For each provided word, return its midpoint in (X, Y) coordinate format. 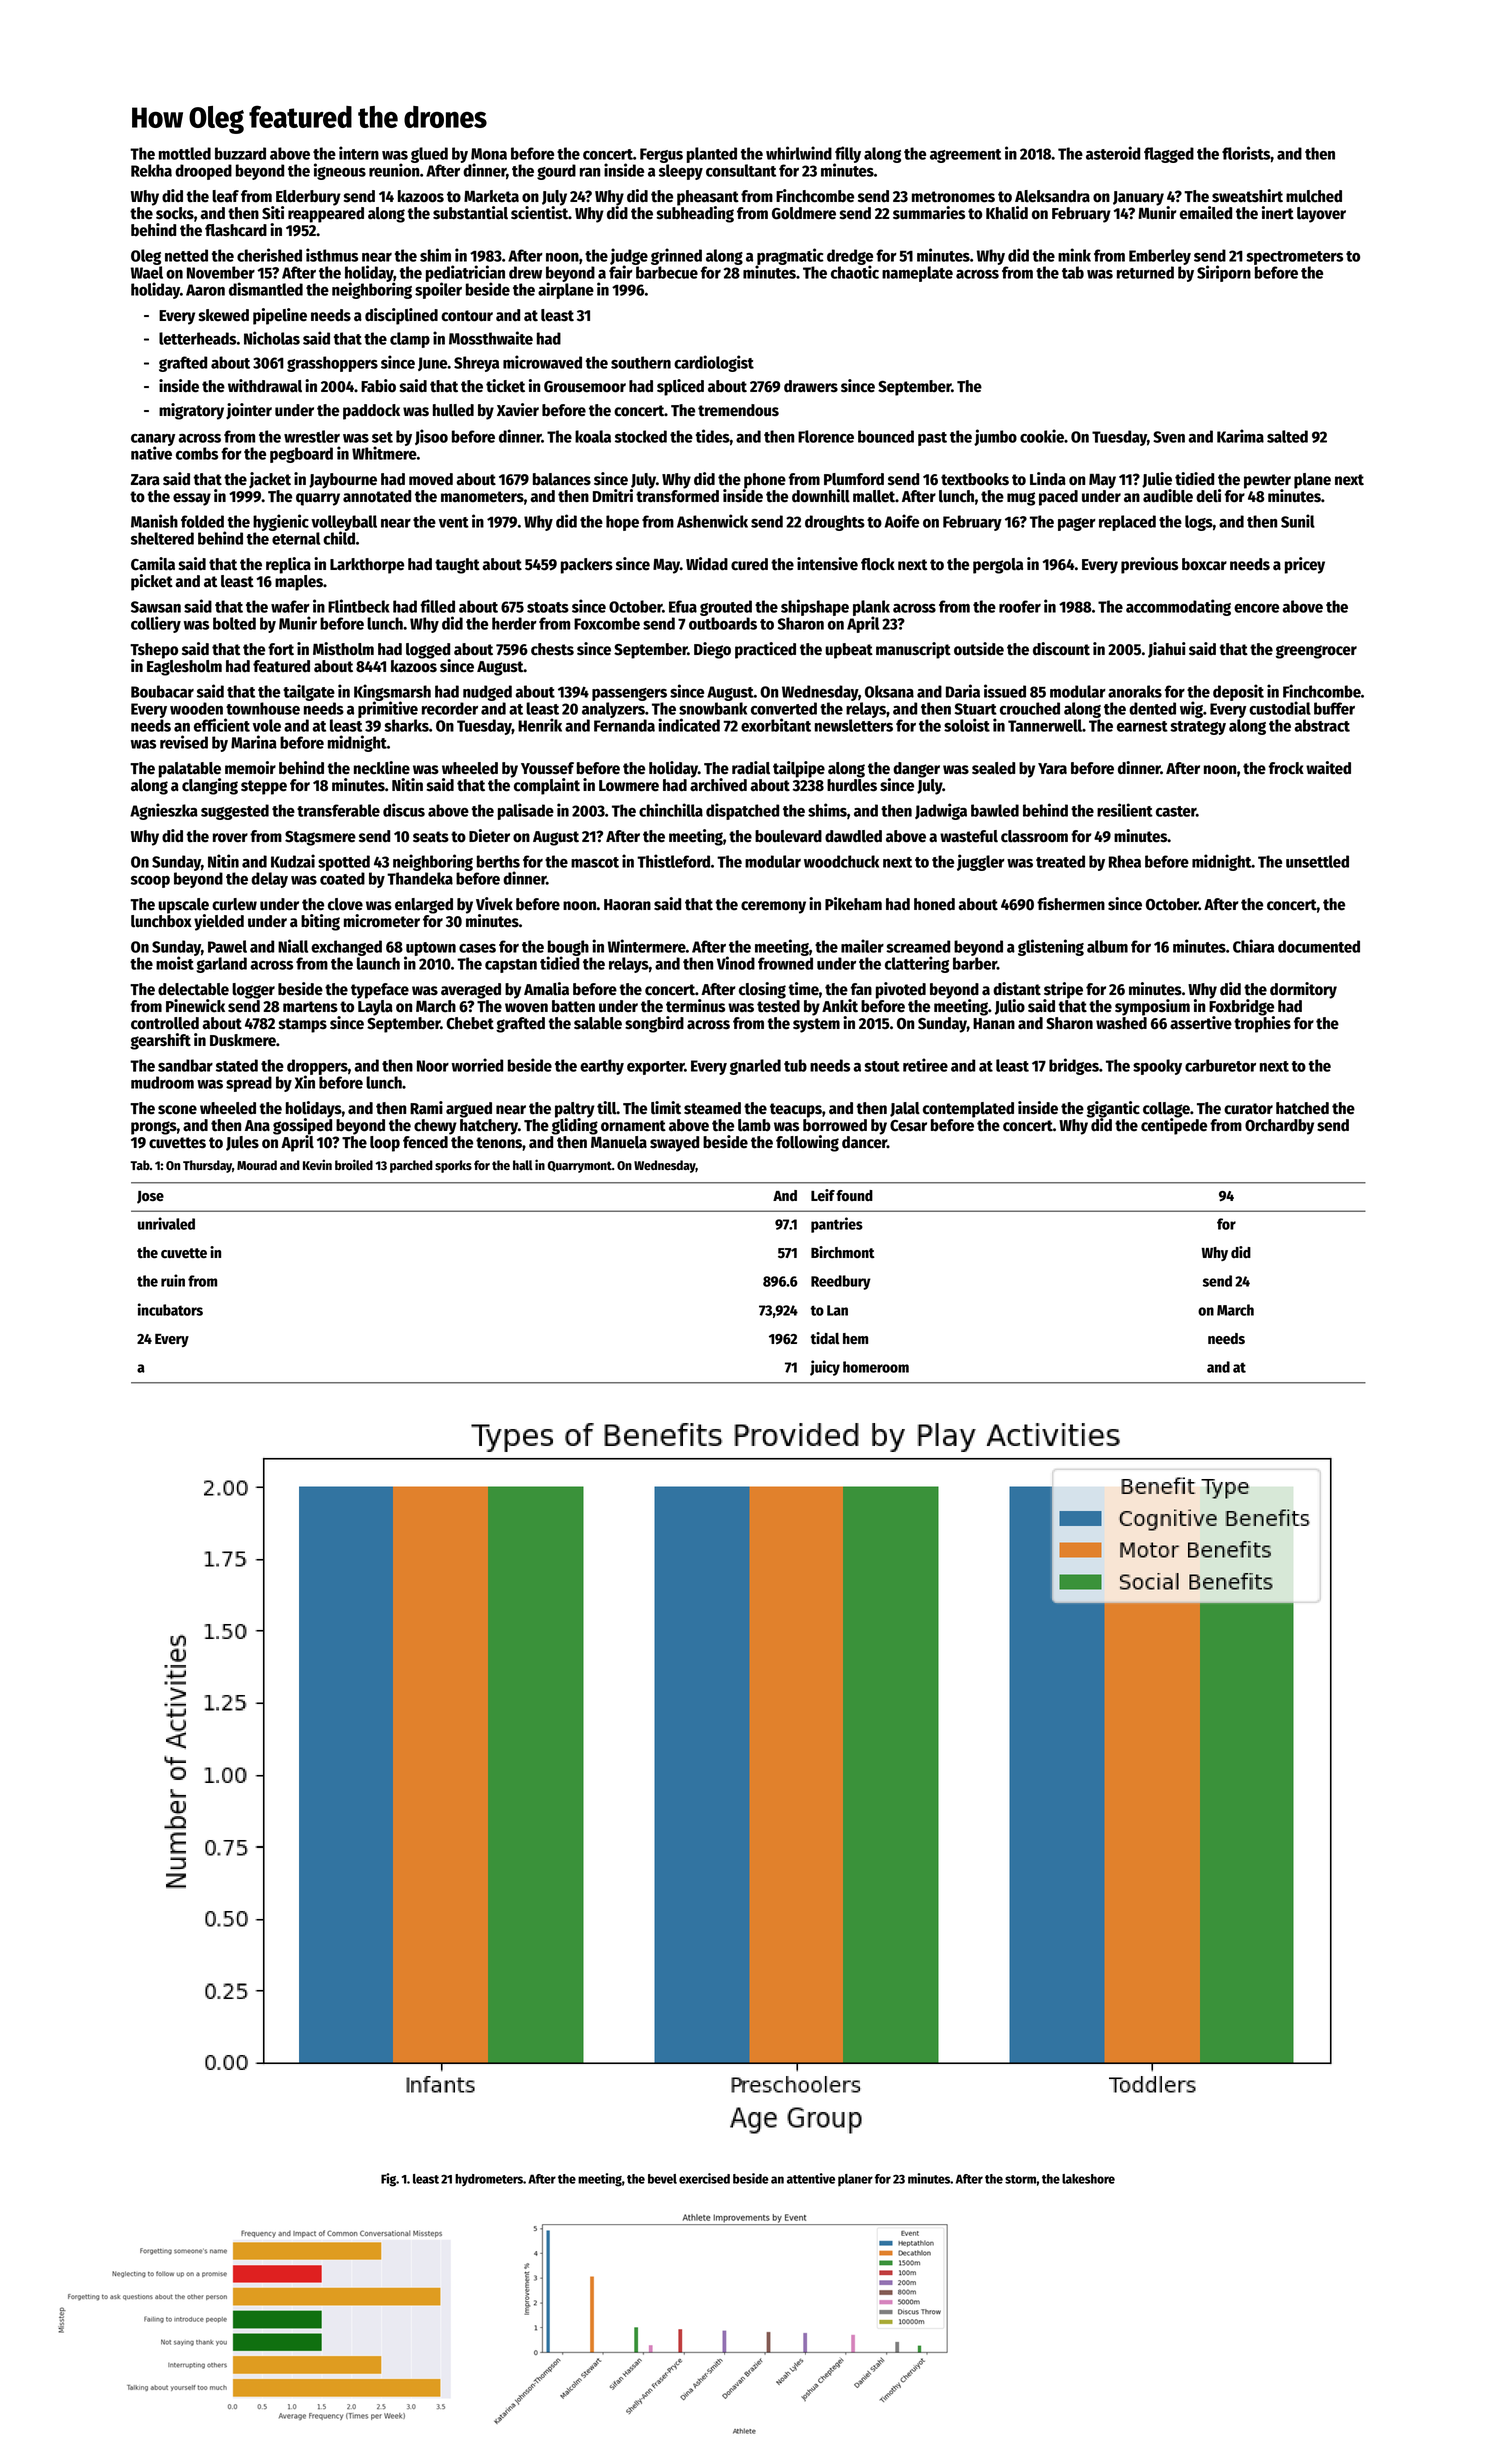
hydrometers (489, 2180)
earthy (602, 1067)
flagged (1169, 155)
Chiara (1253, 946)
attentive (811, 2178)
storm (1020, 2179)
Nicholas (272, 338)
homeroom (876, 1367)
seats (431, 837)
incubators (170, 1309)
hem (855, 1338)
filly (848, 154)
